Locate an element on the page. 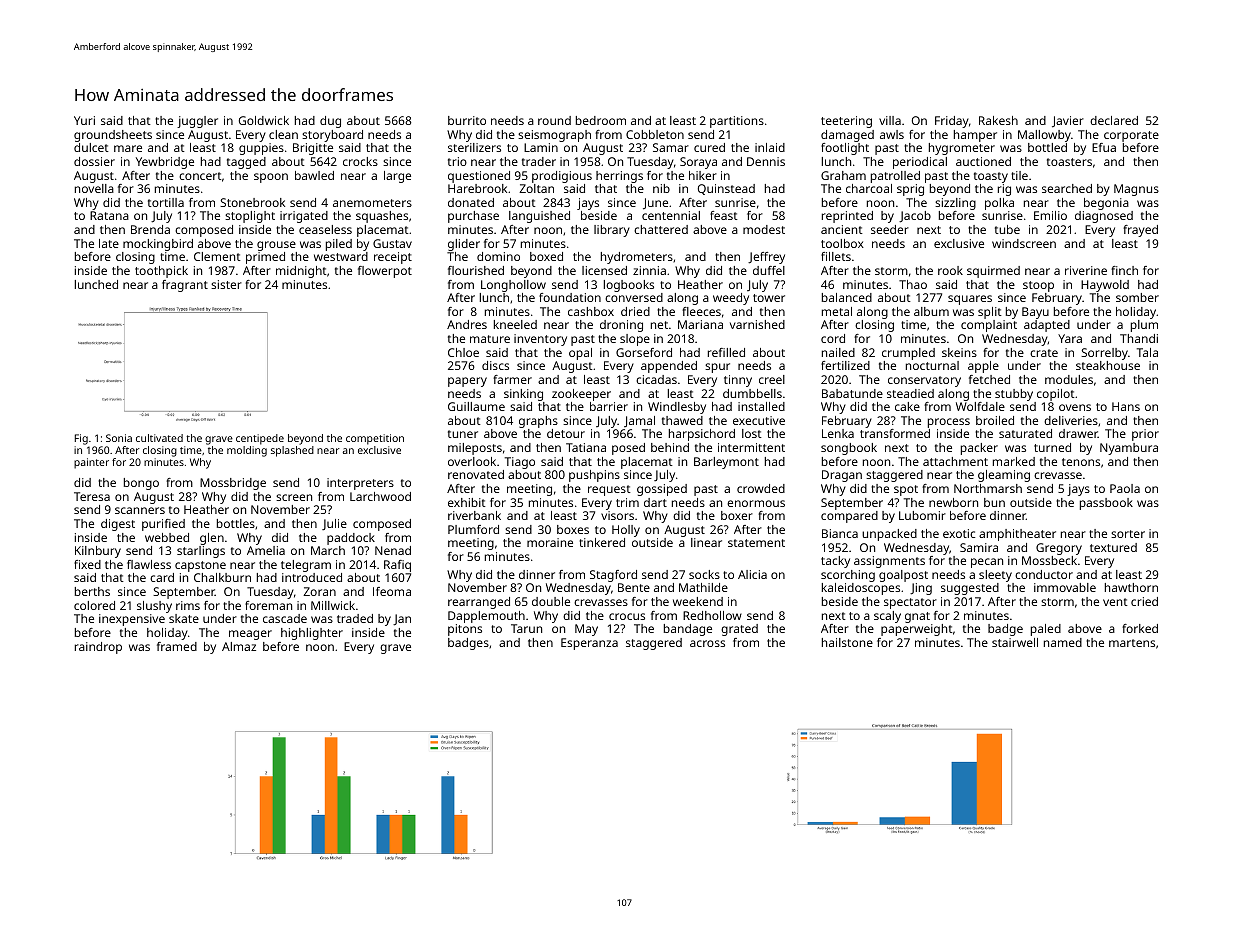  Ratana is located at coordinates (109, 215).
